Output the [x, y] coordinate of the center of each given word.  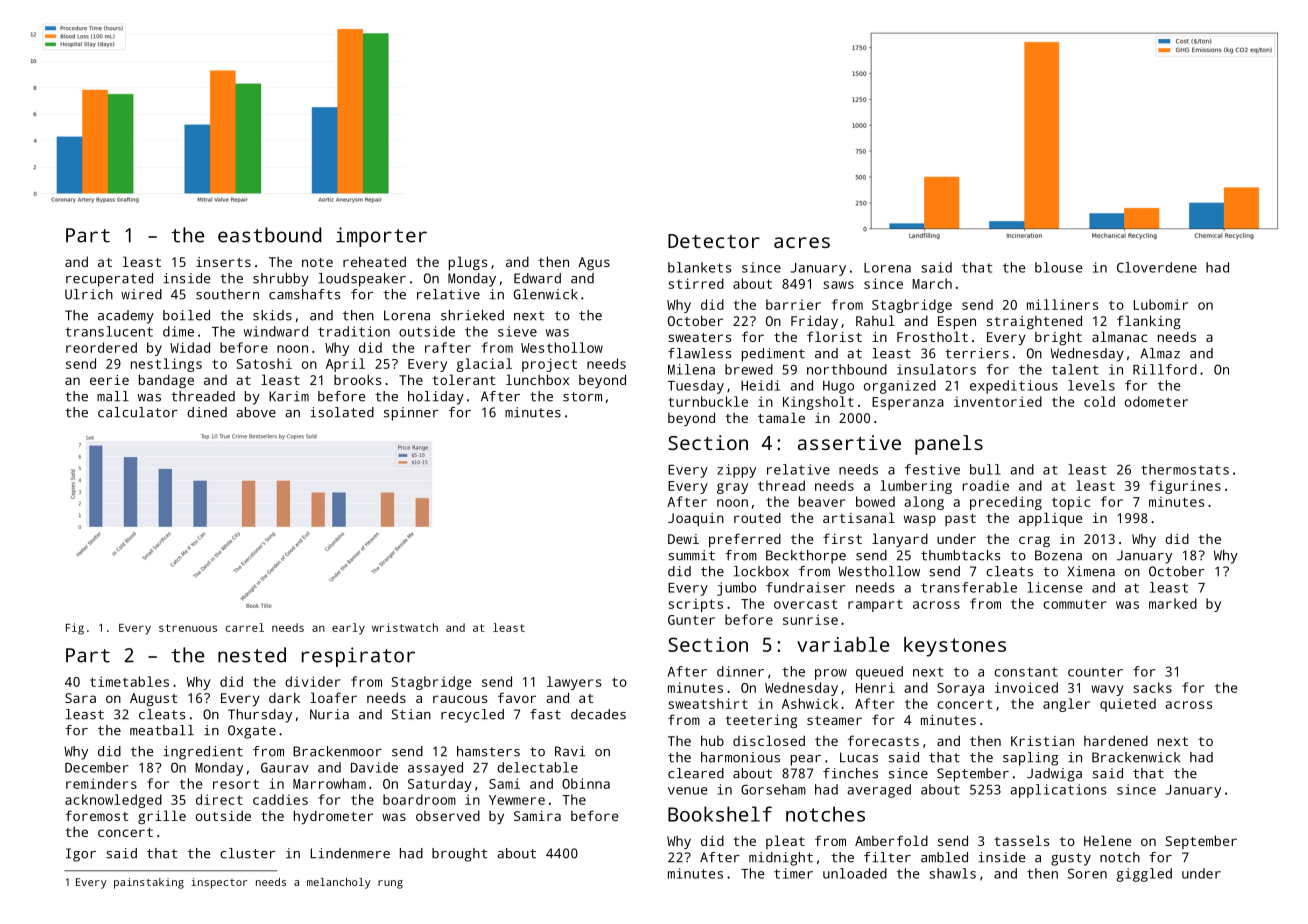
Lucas [859, 757]
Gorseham [773, 789]
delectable [537, 767]
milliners [1063, 304]
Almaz [1160, 353]
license [1055, 587]
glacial [484, 365]
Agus [594, 263]
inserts [223, 262]
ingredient [203, 753]
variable [843, 644]
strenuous [188, 628]
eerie [109, 380]
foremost [96, 815]
